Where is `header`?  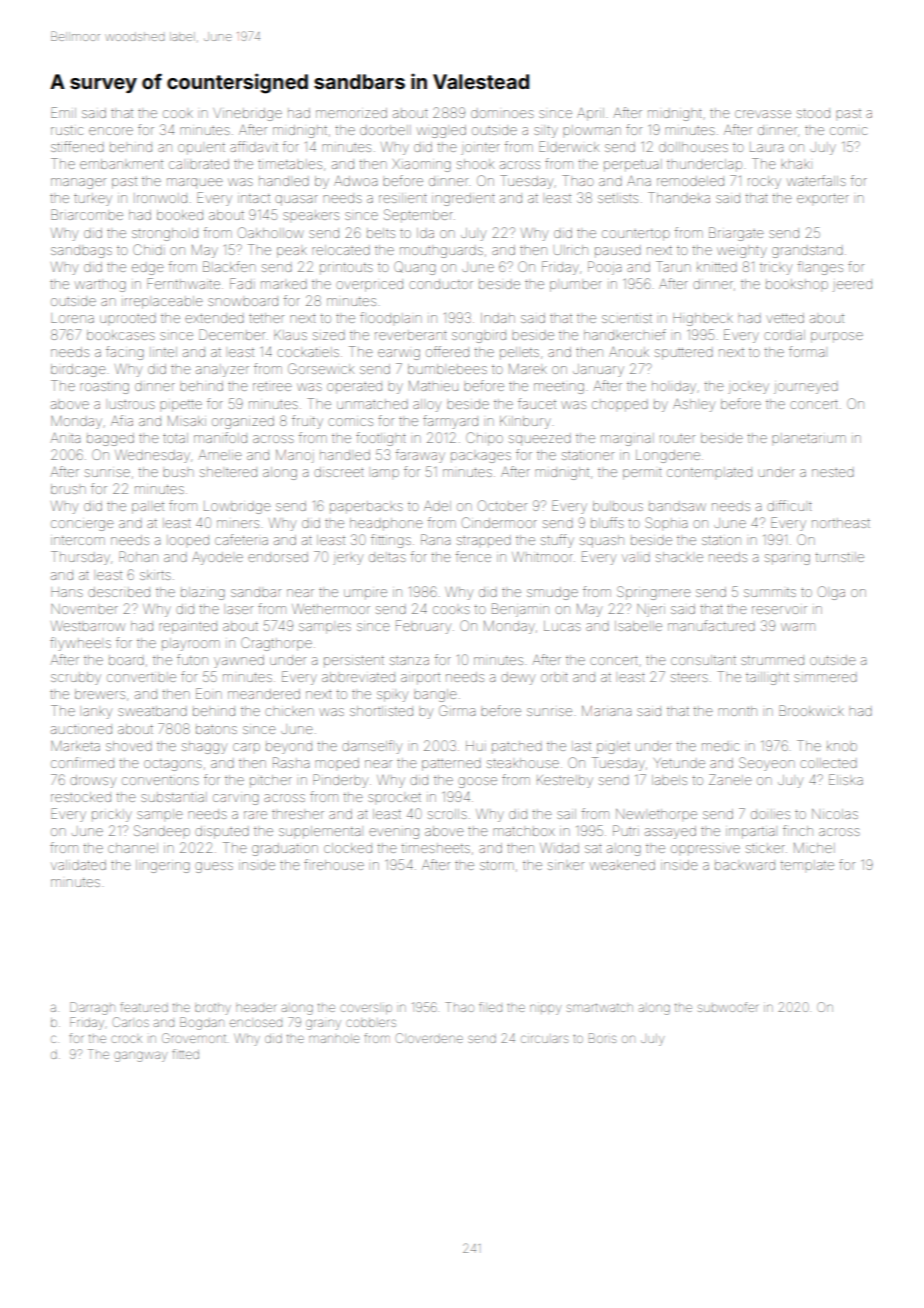 header is located at coordinates (256, 1008).
